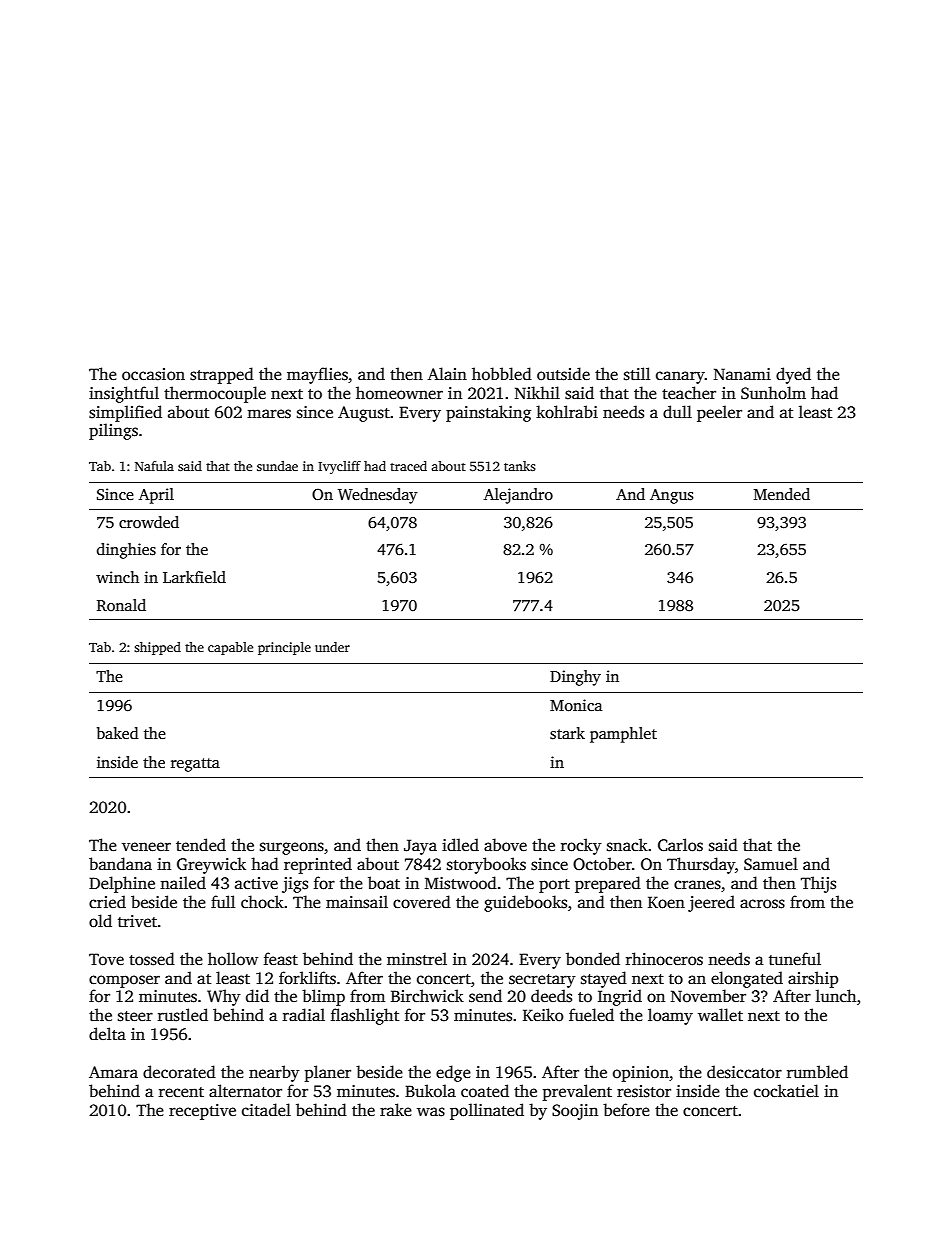  What do you see at coordinates (782, 494) in the image?
I see `Mended` at bounding box center [782, 494].
